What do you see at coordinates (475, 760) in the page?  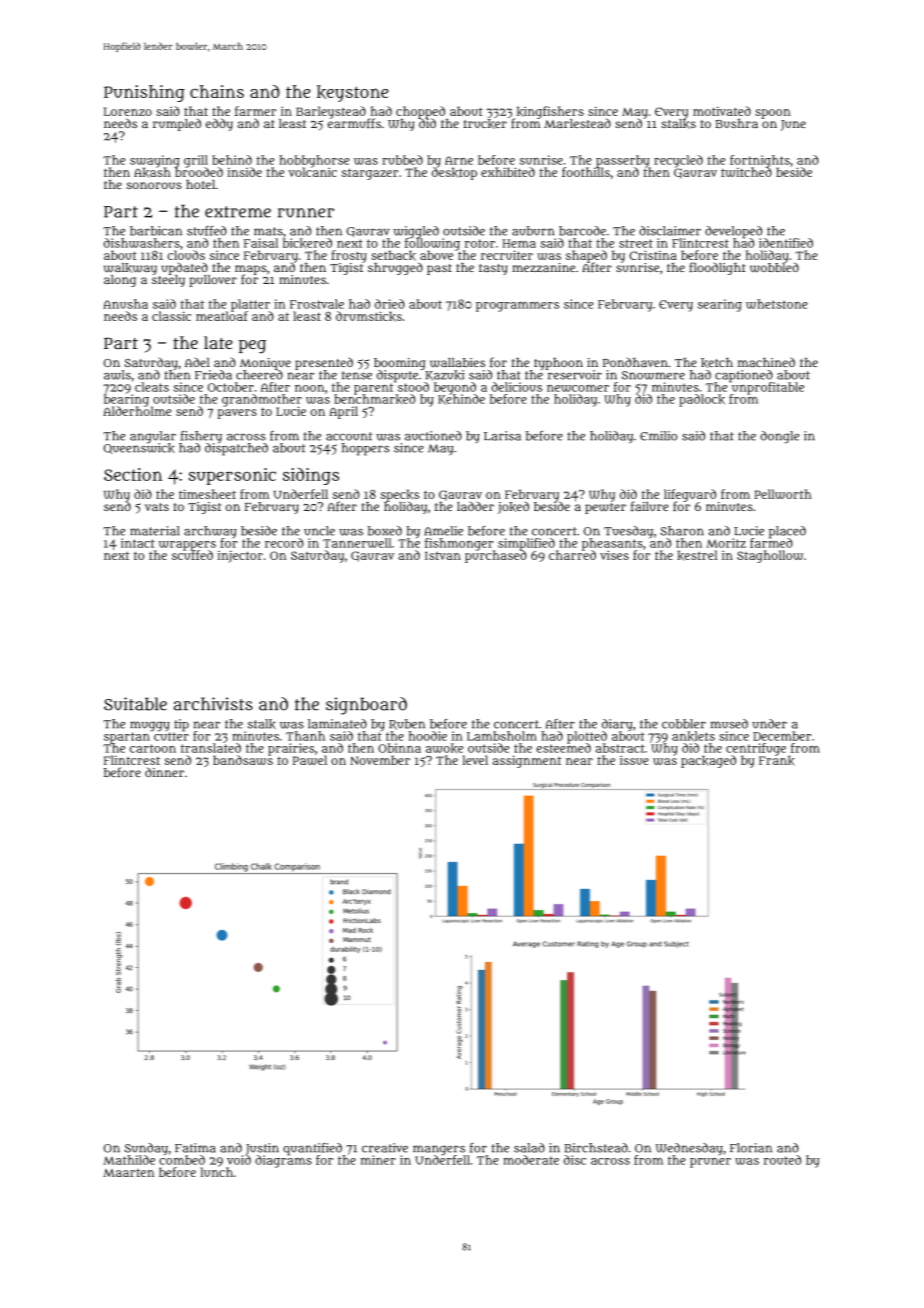 I see `level` at bounding box center [475, 760].
